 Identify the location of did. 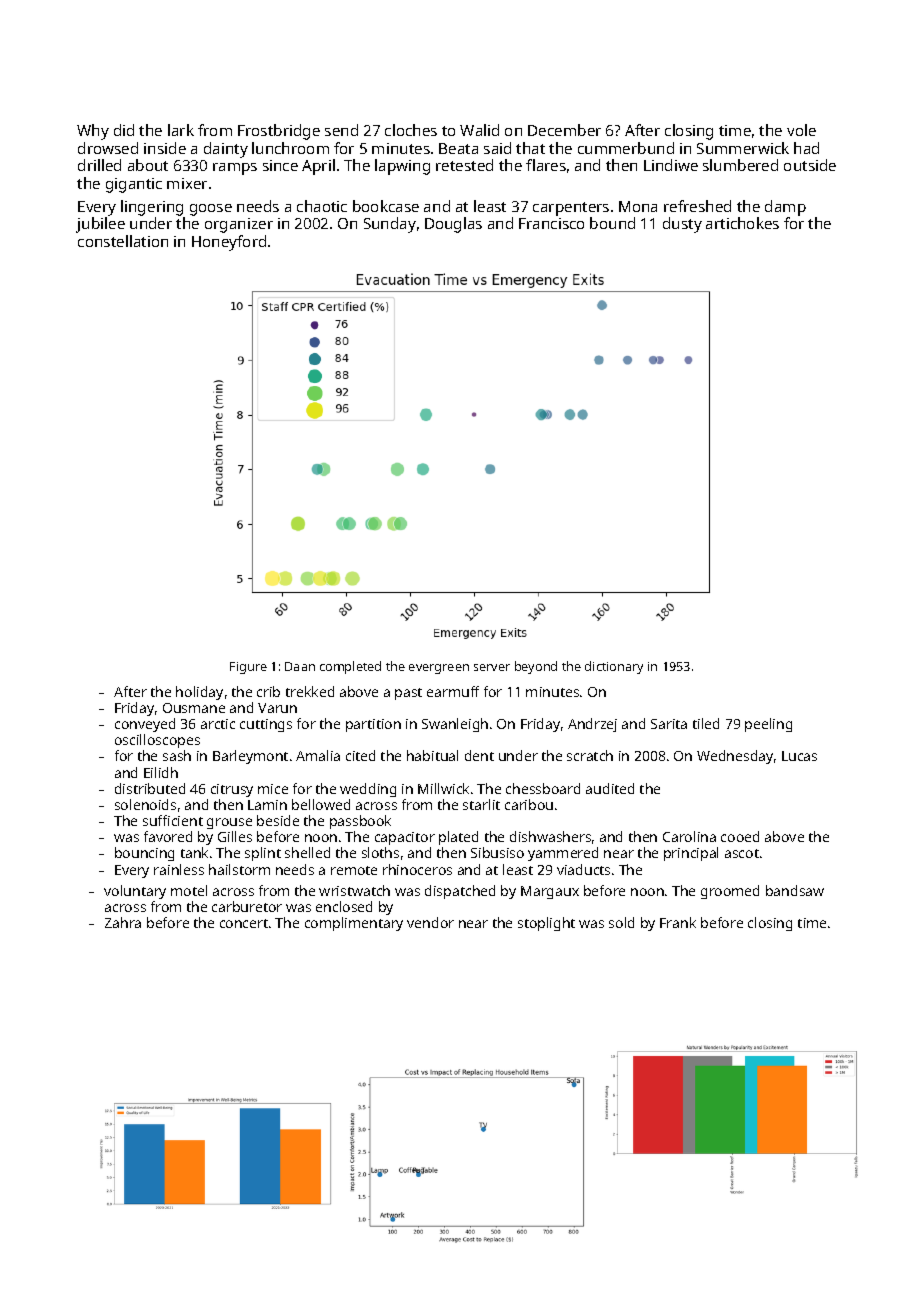
(124, 130).
